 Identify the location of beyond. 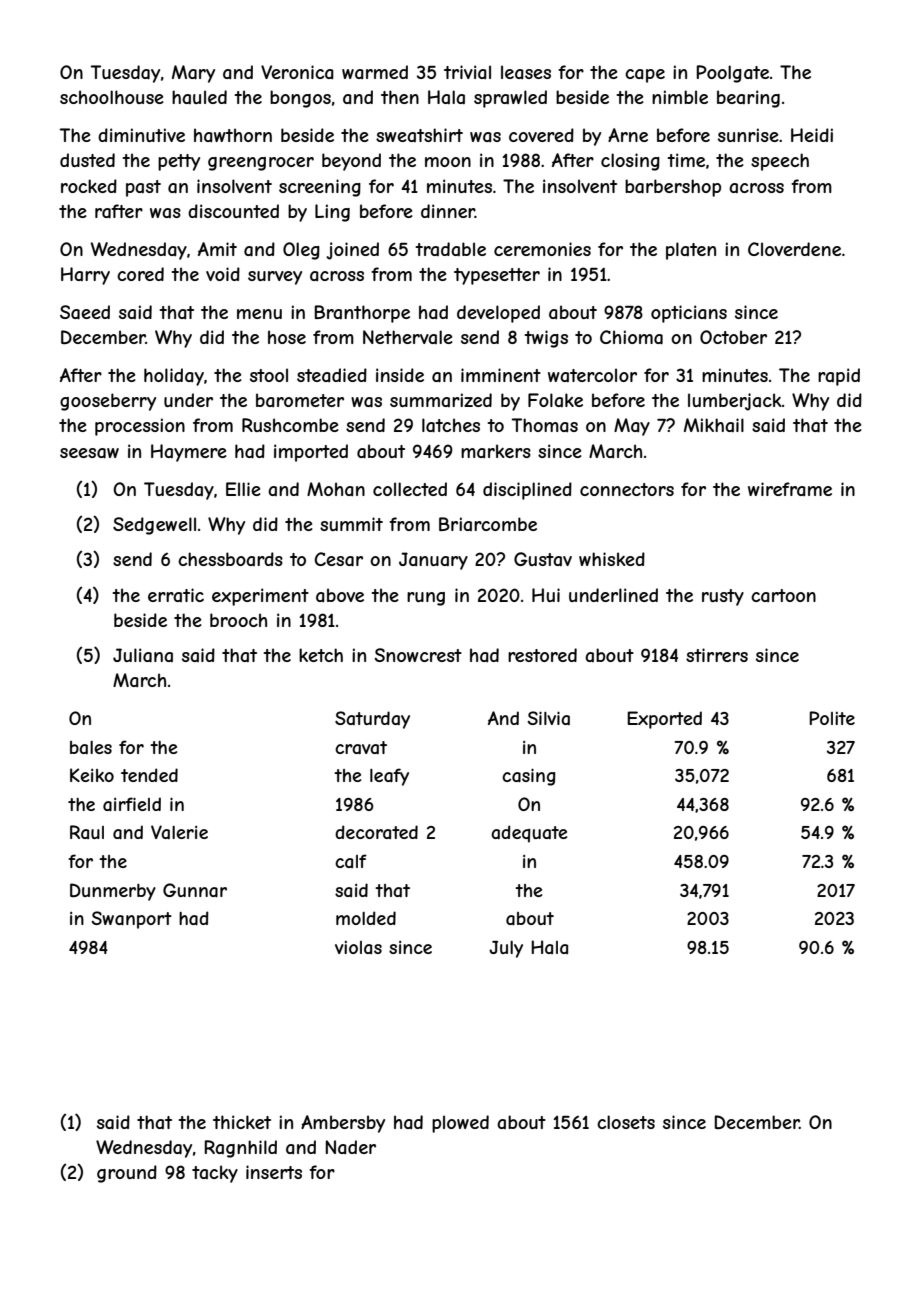
(351, 162).
